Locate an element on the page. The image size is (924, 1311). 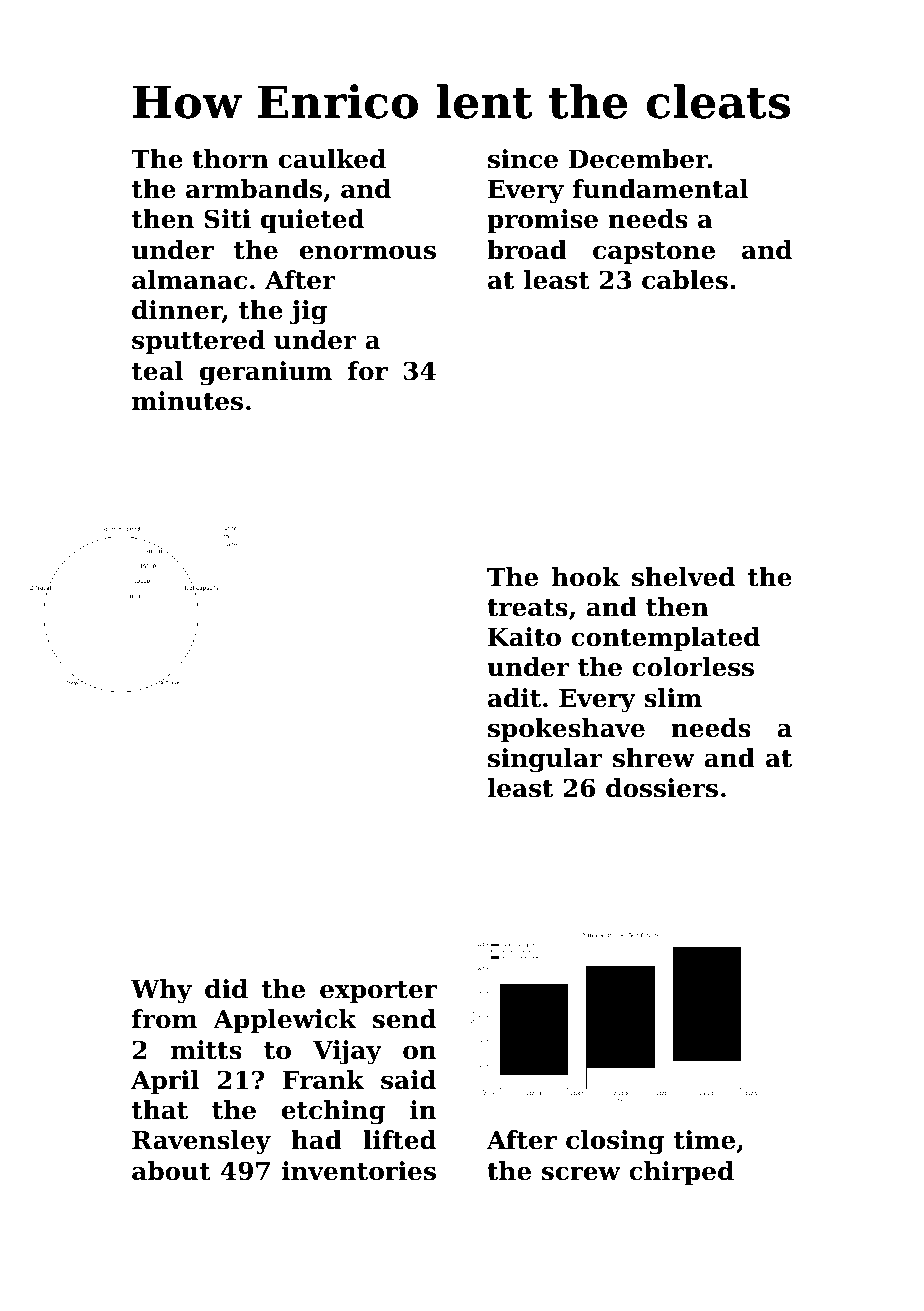
adit is located at coordinates (514, 698).
